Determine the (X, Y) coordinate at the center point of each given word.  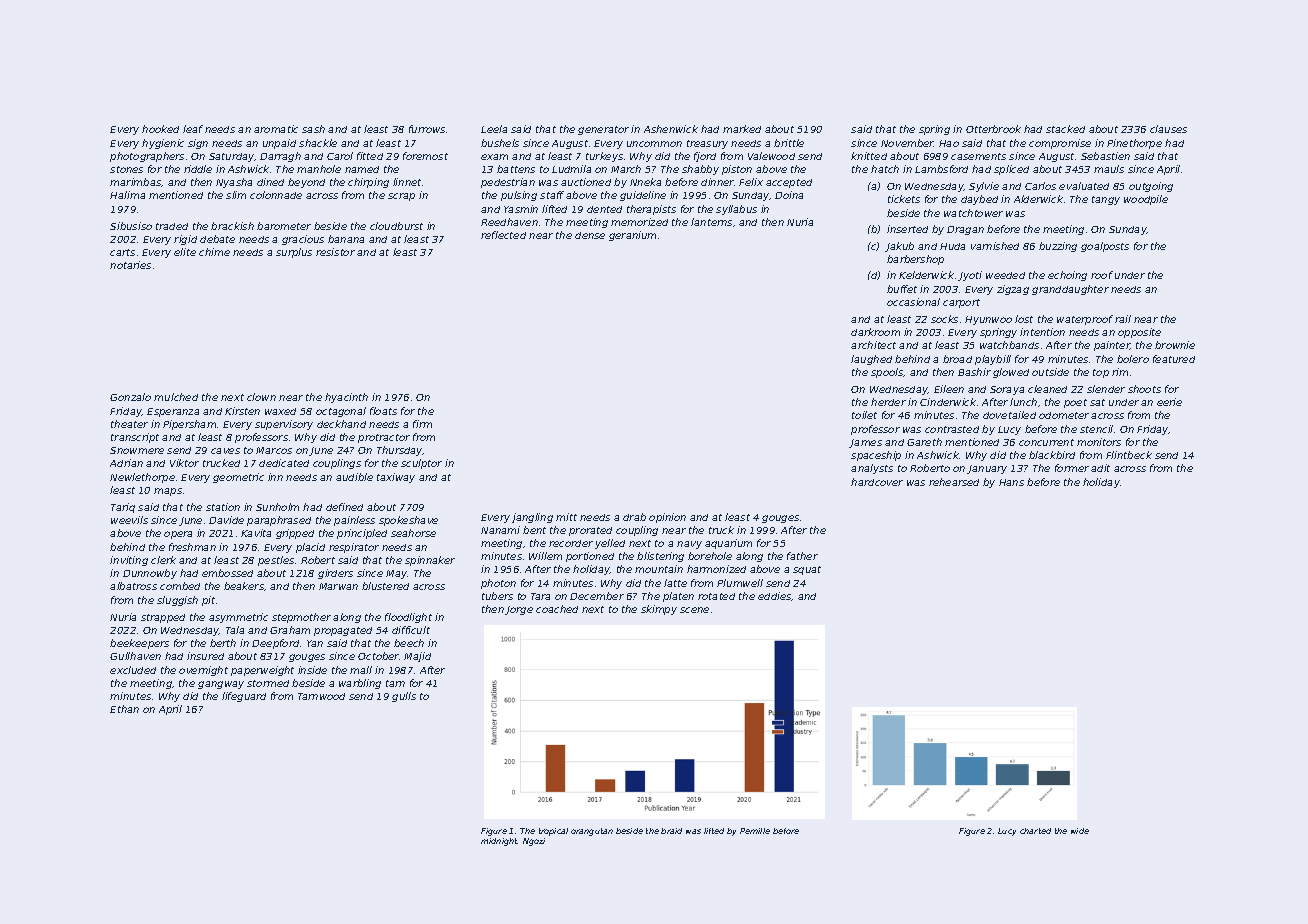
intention (1042, 332)
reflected (503, 235)
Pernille (755, 831)
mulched (176, 397)
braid (671, 831)
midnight (499, 842)
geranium (632, 236)
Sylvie (984, 187)
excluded (133, 670)
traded (172, 226)
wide (1080, 831)
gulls (404, 697)
